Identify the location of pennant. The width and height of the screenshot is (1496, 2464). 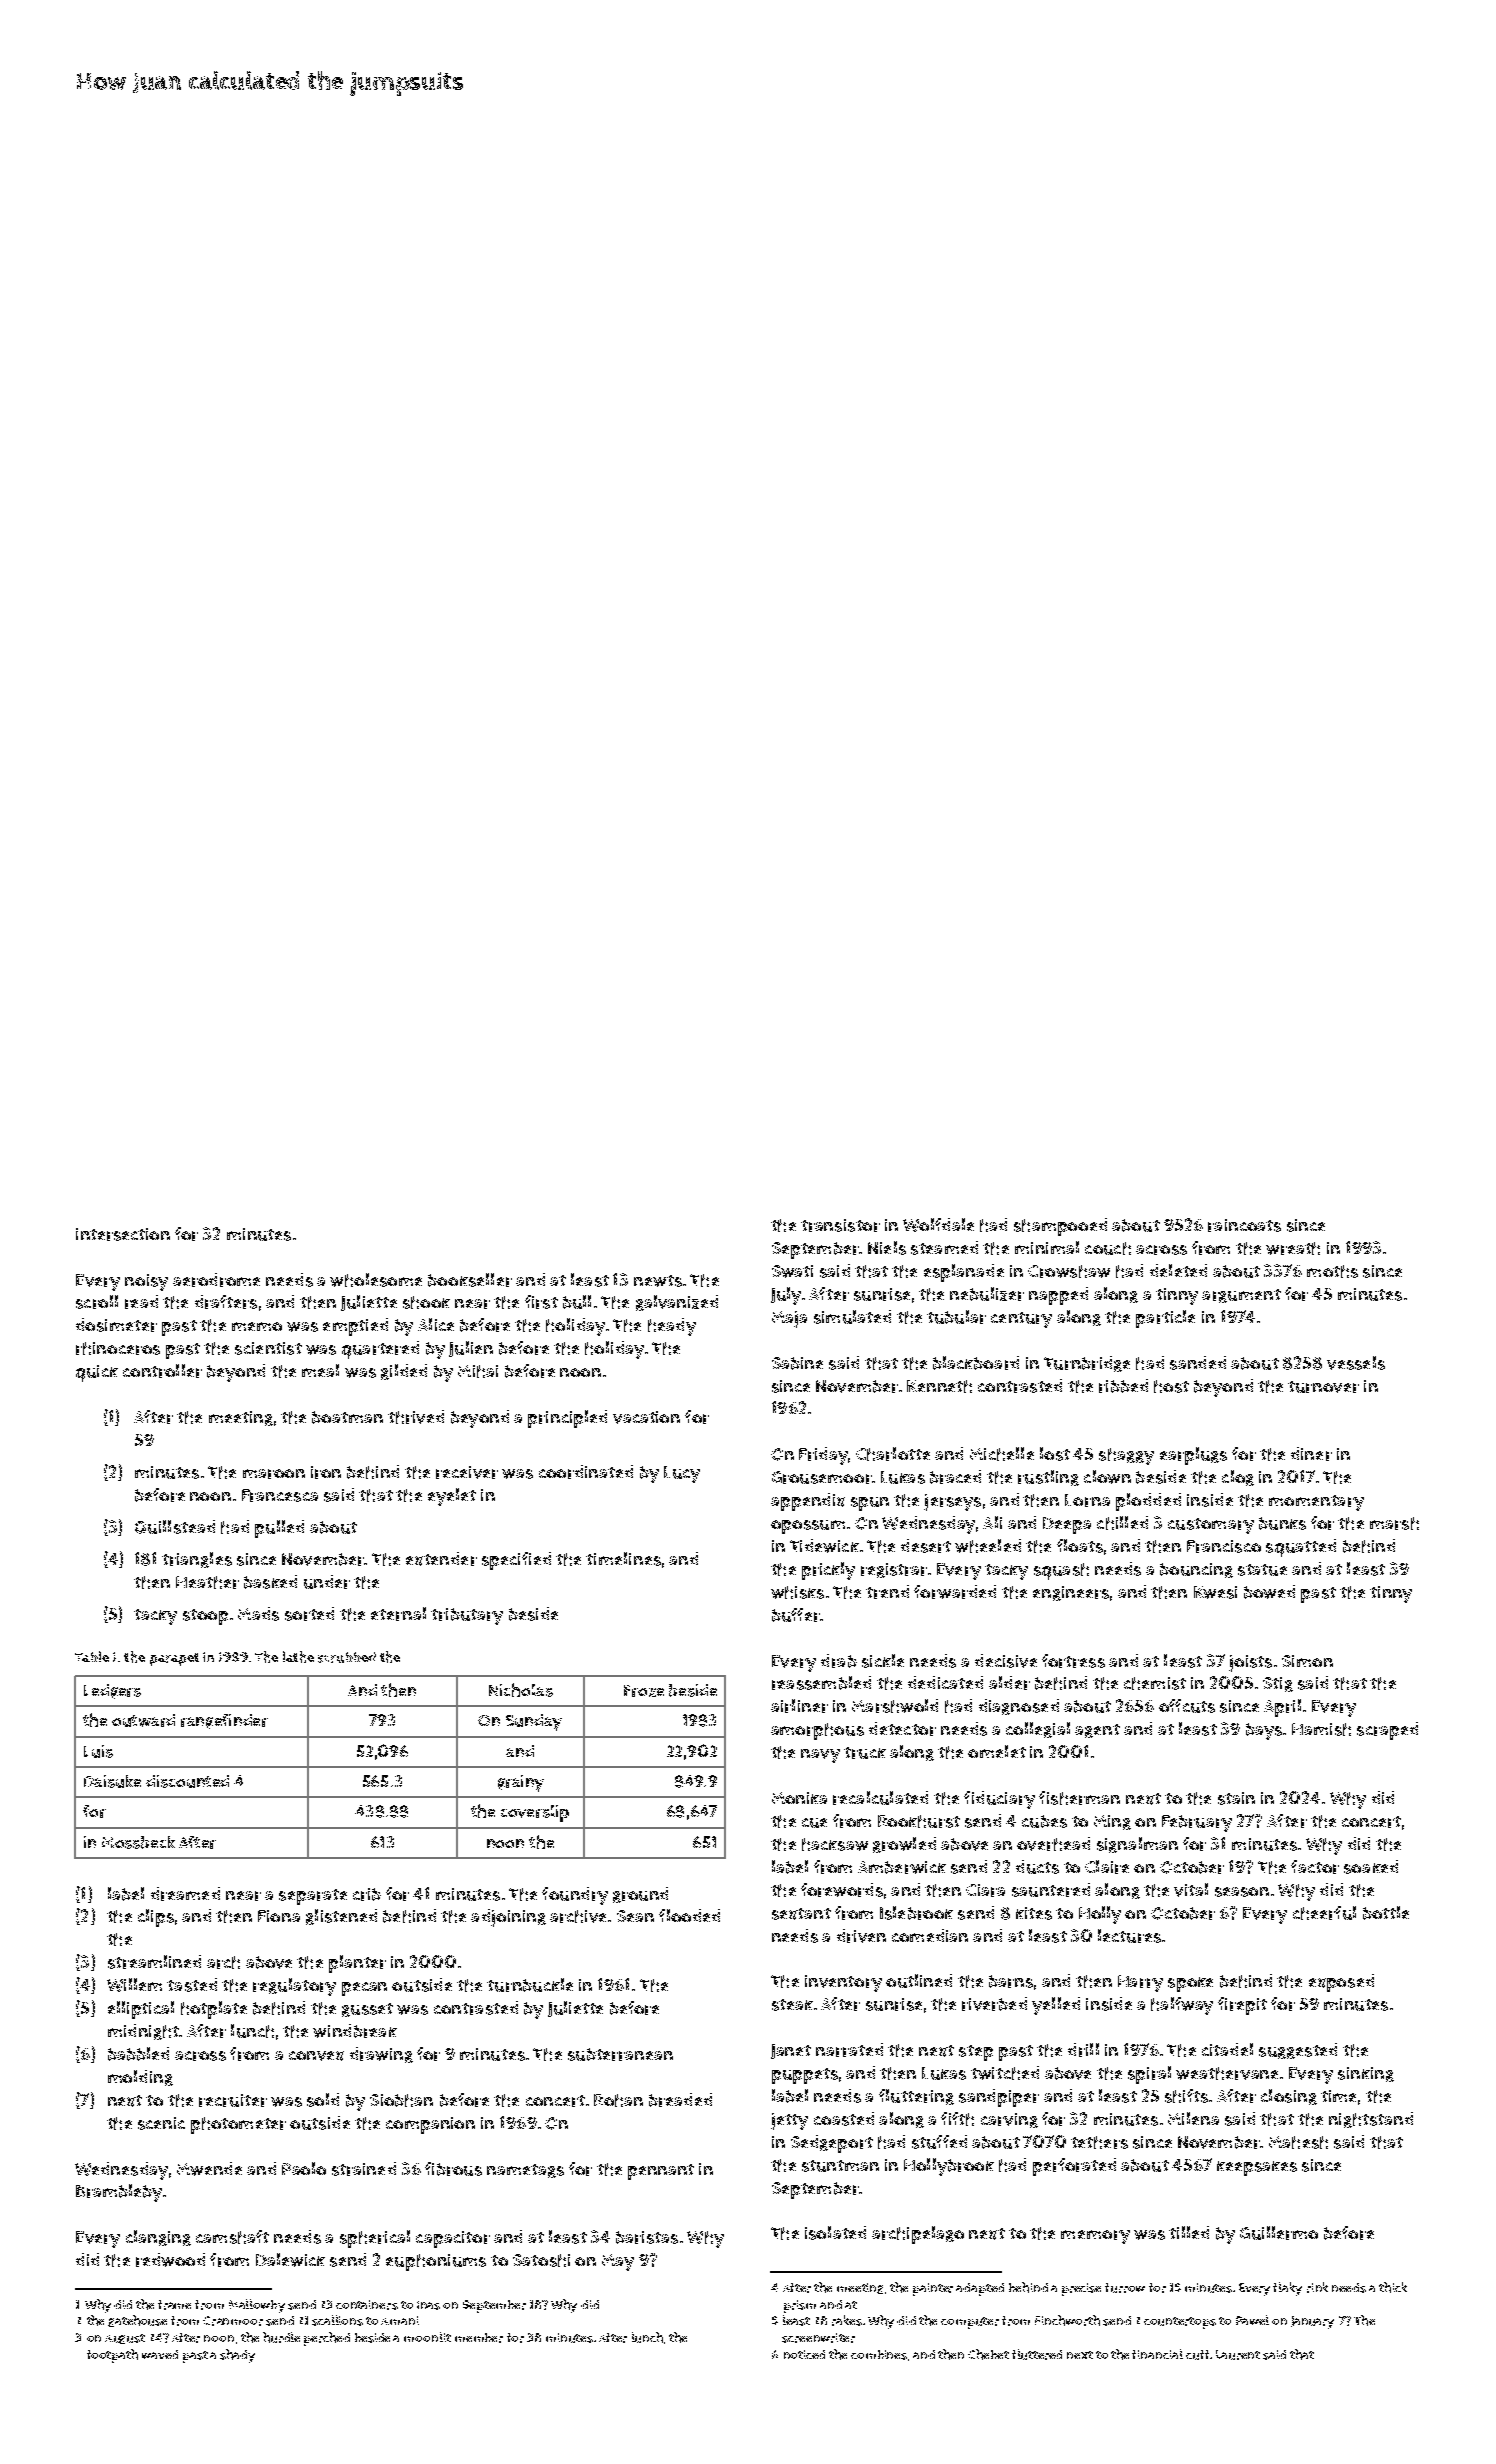
(661, 2172).
